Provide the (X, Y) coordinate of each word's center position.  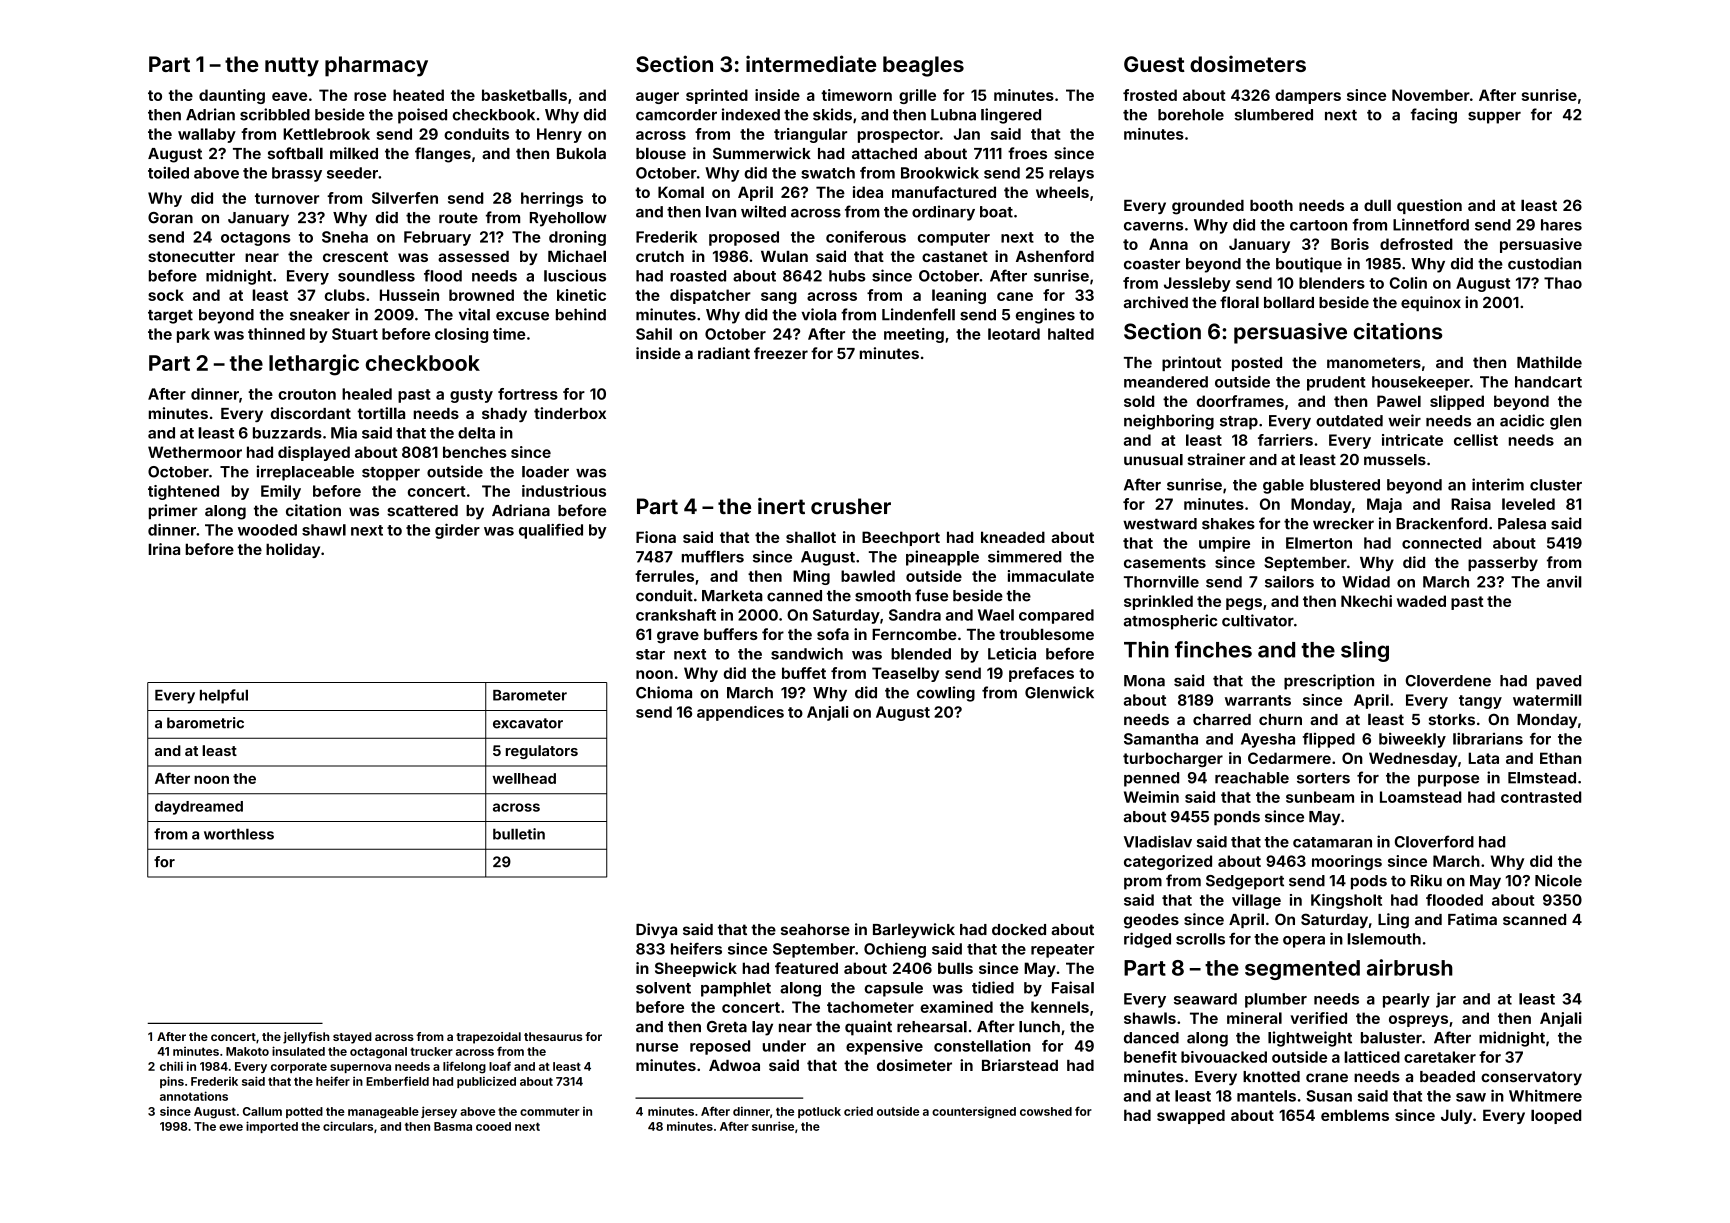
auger (657, 98)
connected (1441, 543)
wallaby (207, 135)
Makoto (247, 1051)
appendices (740, 713)
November (1431, 95)
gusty (471, 396)
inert (781, 506)
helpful (224, 696)
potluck (819, 1112)
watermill (1547, 700)
